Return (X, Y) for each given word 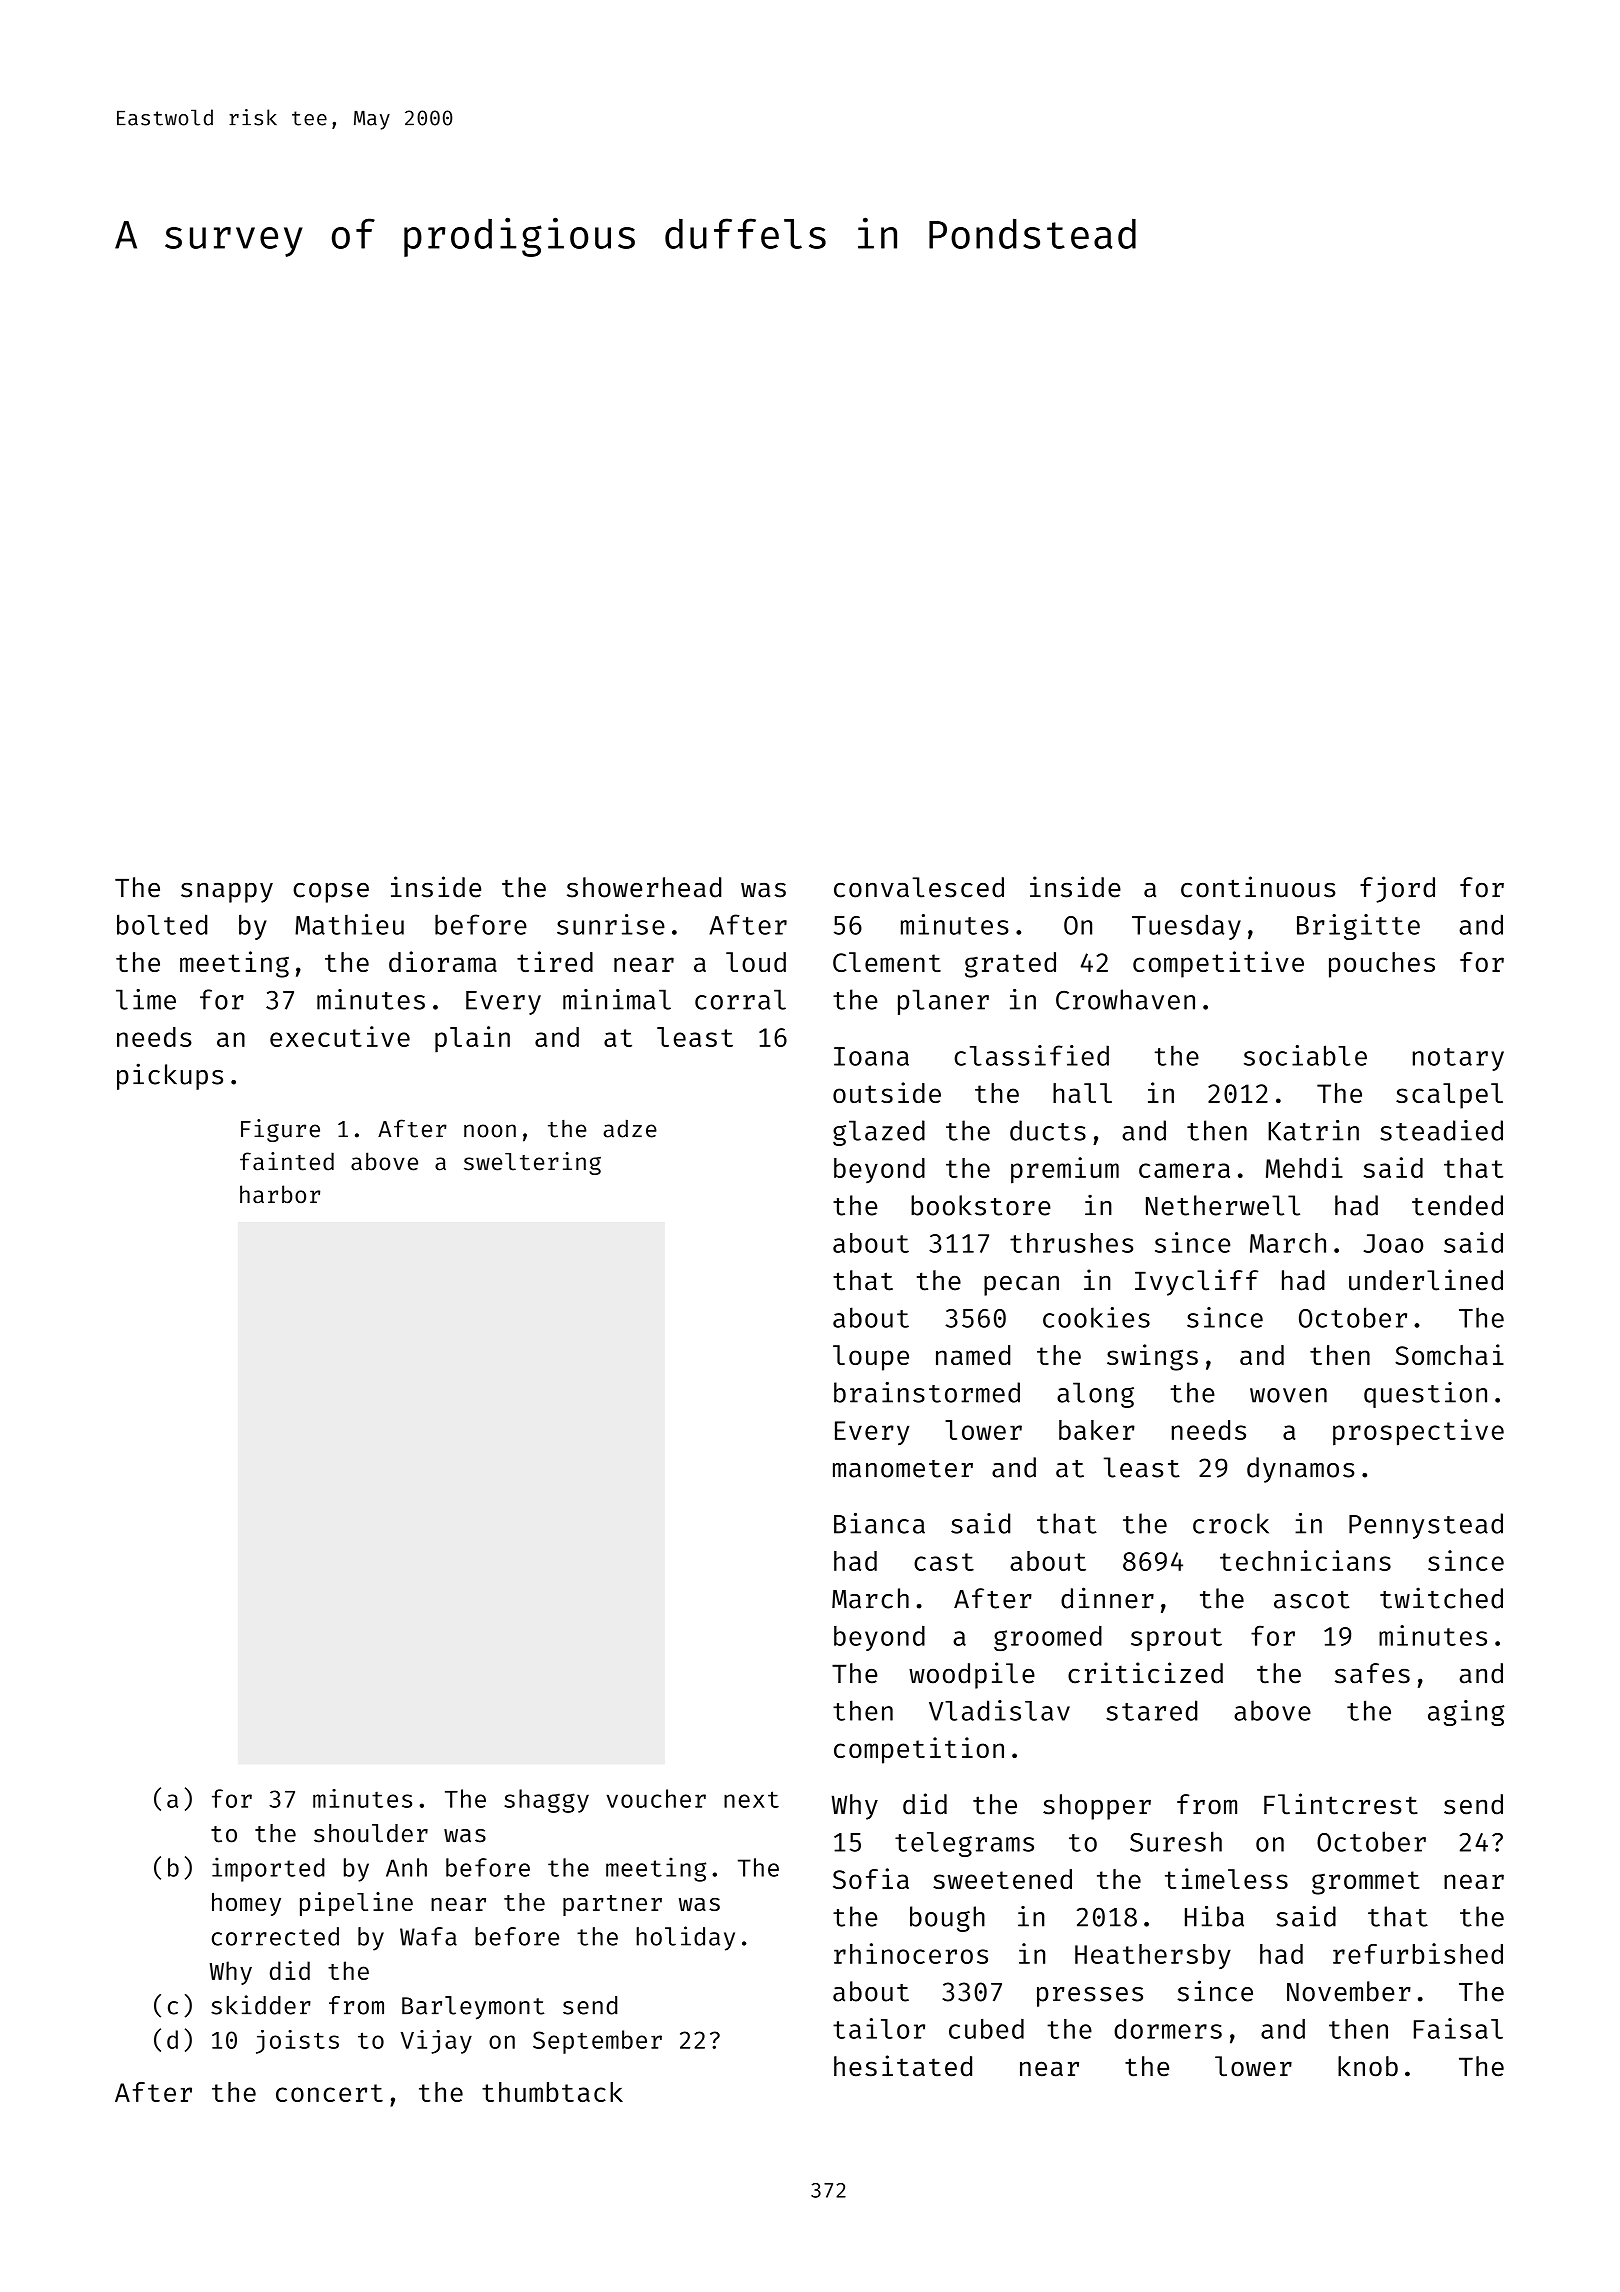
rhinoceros (911, 1953)
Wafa (428, 1936)
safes (1372, 1673)
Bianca (879, 1523)
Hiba (1214, 1916)
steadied (1441, 1130)
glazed (879, 1133)
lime (146, 999)
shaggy (546, 1801)
